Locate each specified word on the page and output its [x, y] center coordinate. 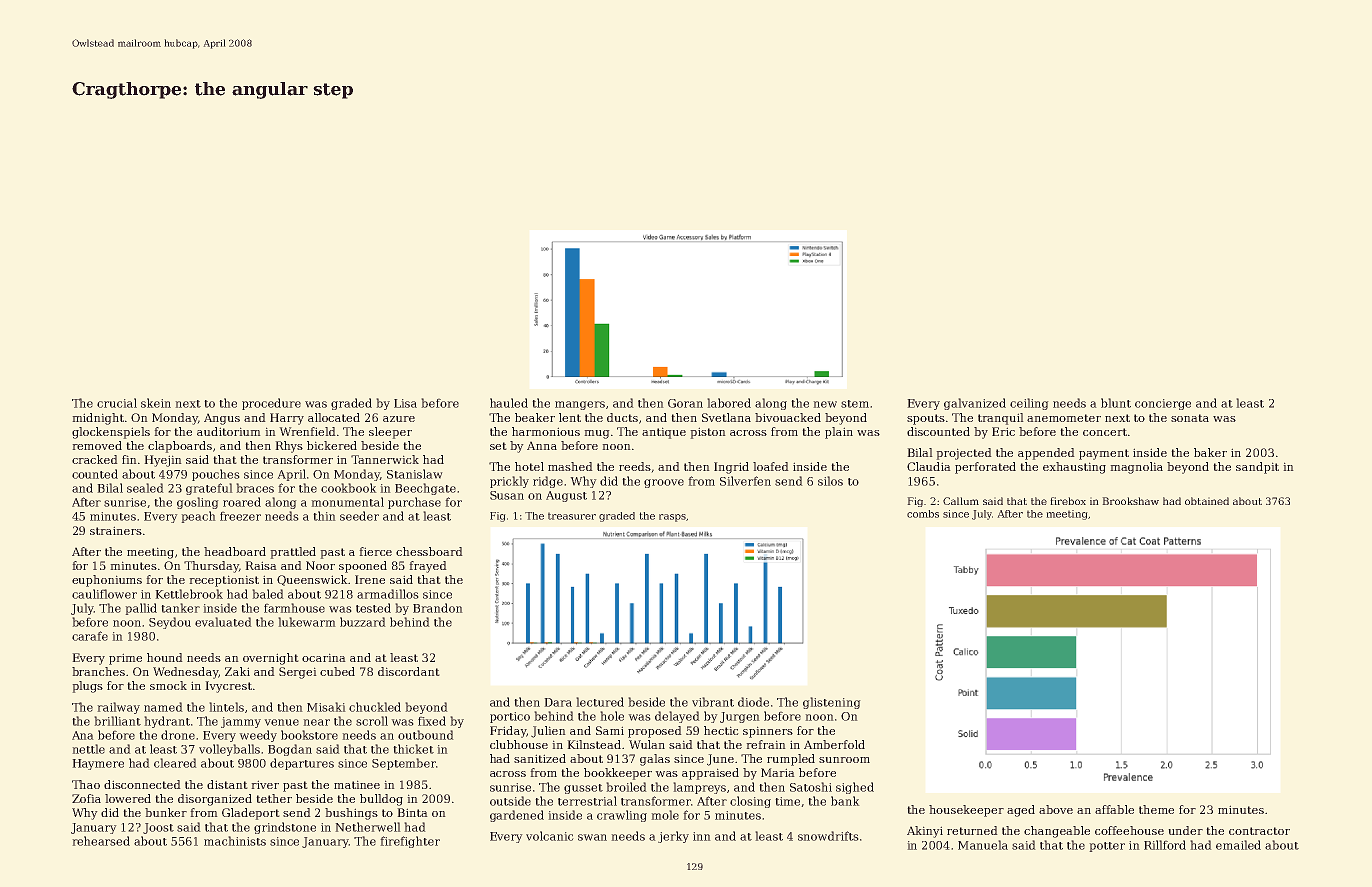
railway [119, 708]
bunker [166, 812]
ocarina [323, 658]
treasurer [572, 516]
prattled [293, 553]
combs [923, 514]
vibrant [713, 702]
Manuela [983, 845]
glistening [831, 703]
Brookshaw [1131, 501]
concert [1105, 432]
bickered [332, 445]
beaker [535, 417]
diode [753, 702]
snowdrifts [828, 836]
